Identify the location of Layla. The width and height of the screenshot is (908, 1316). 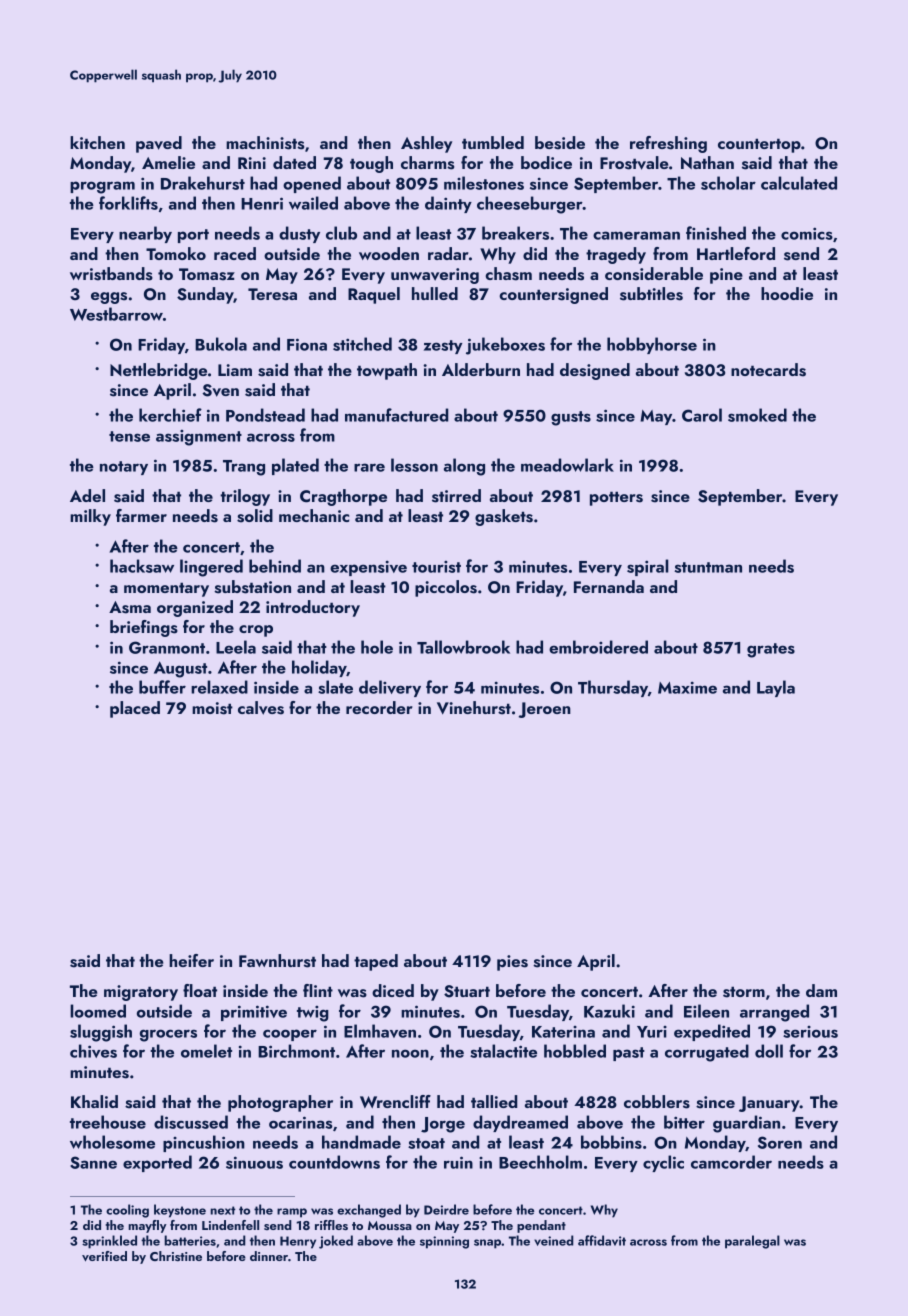
(776, 688).
